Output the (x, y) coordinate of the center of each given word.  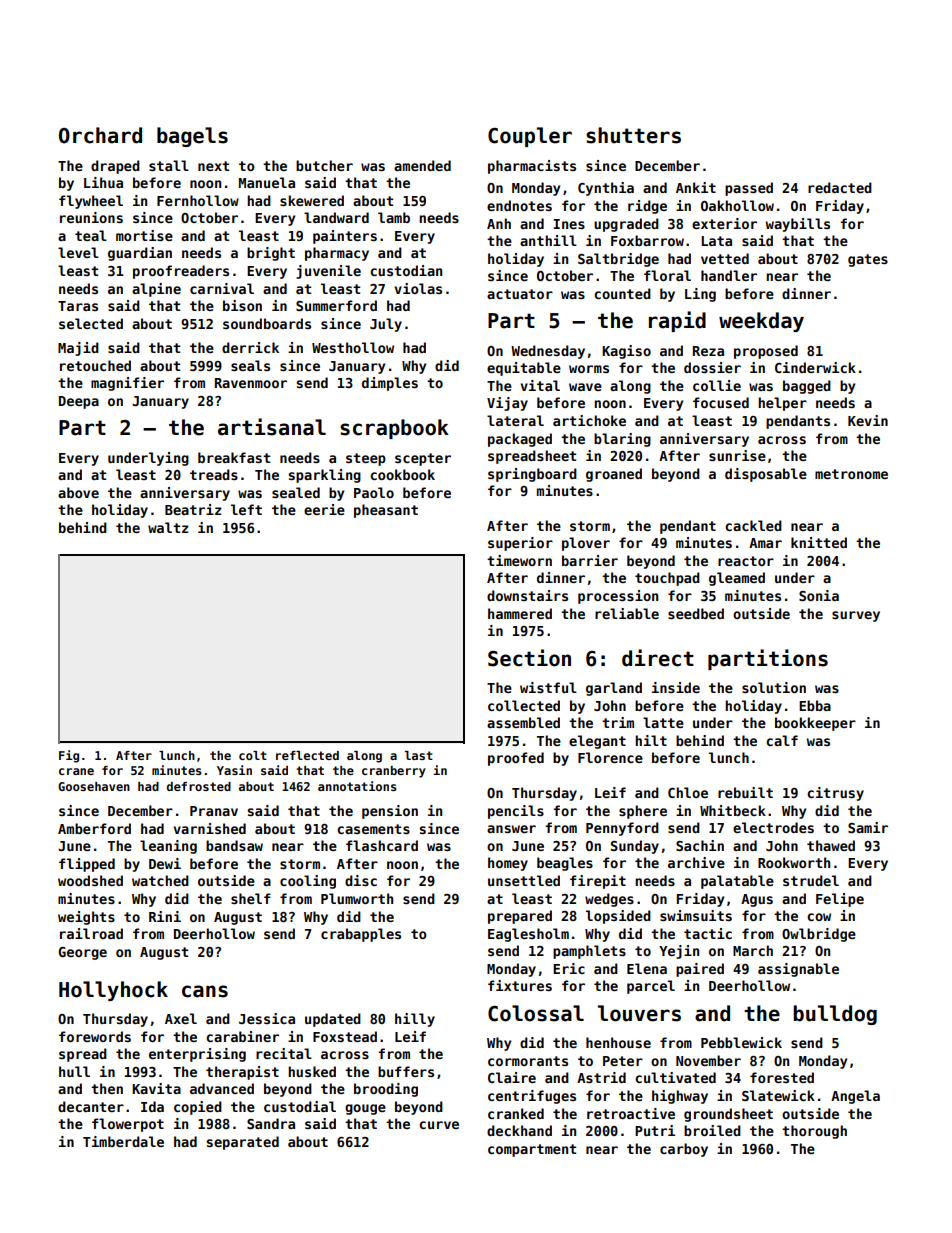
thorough (814, 1132)
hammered (520, 613)
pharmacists (532, 167)
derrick (250, 347)
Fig (69, 756)
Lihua (103, 182)
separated (242, 1143)
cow (819, 917)
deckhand (519, 1130)
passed (749, 189)
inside (676, 687)
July (386, 325)
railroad (91, 933)
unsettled (524, 880)
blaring (622, 440)
